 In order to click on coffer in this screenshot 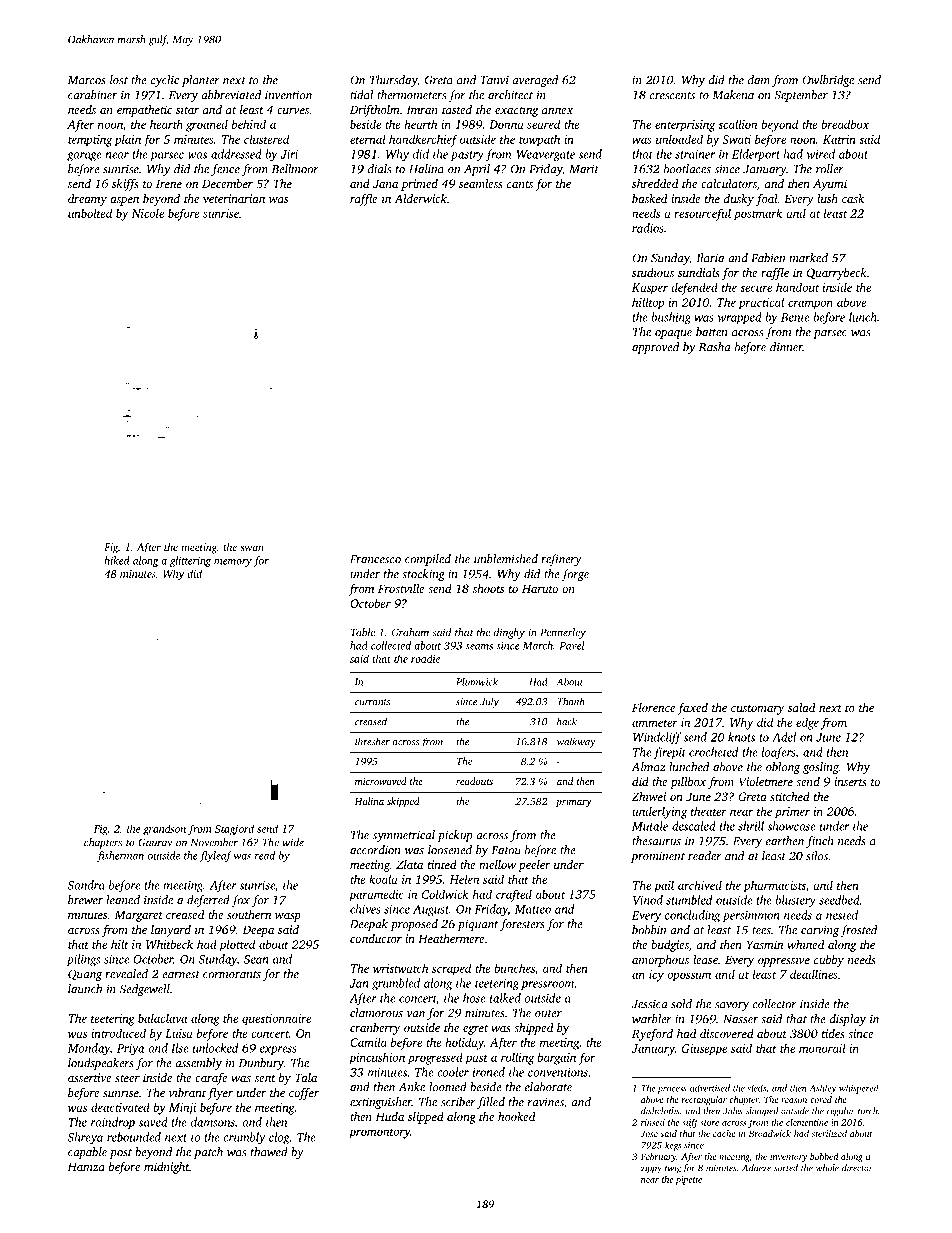, I will do `click(304, 1094)`.
